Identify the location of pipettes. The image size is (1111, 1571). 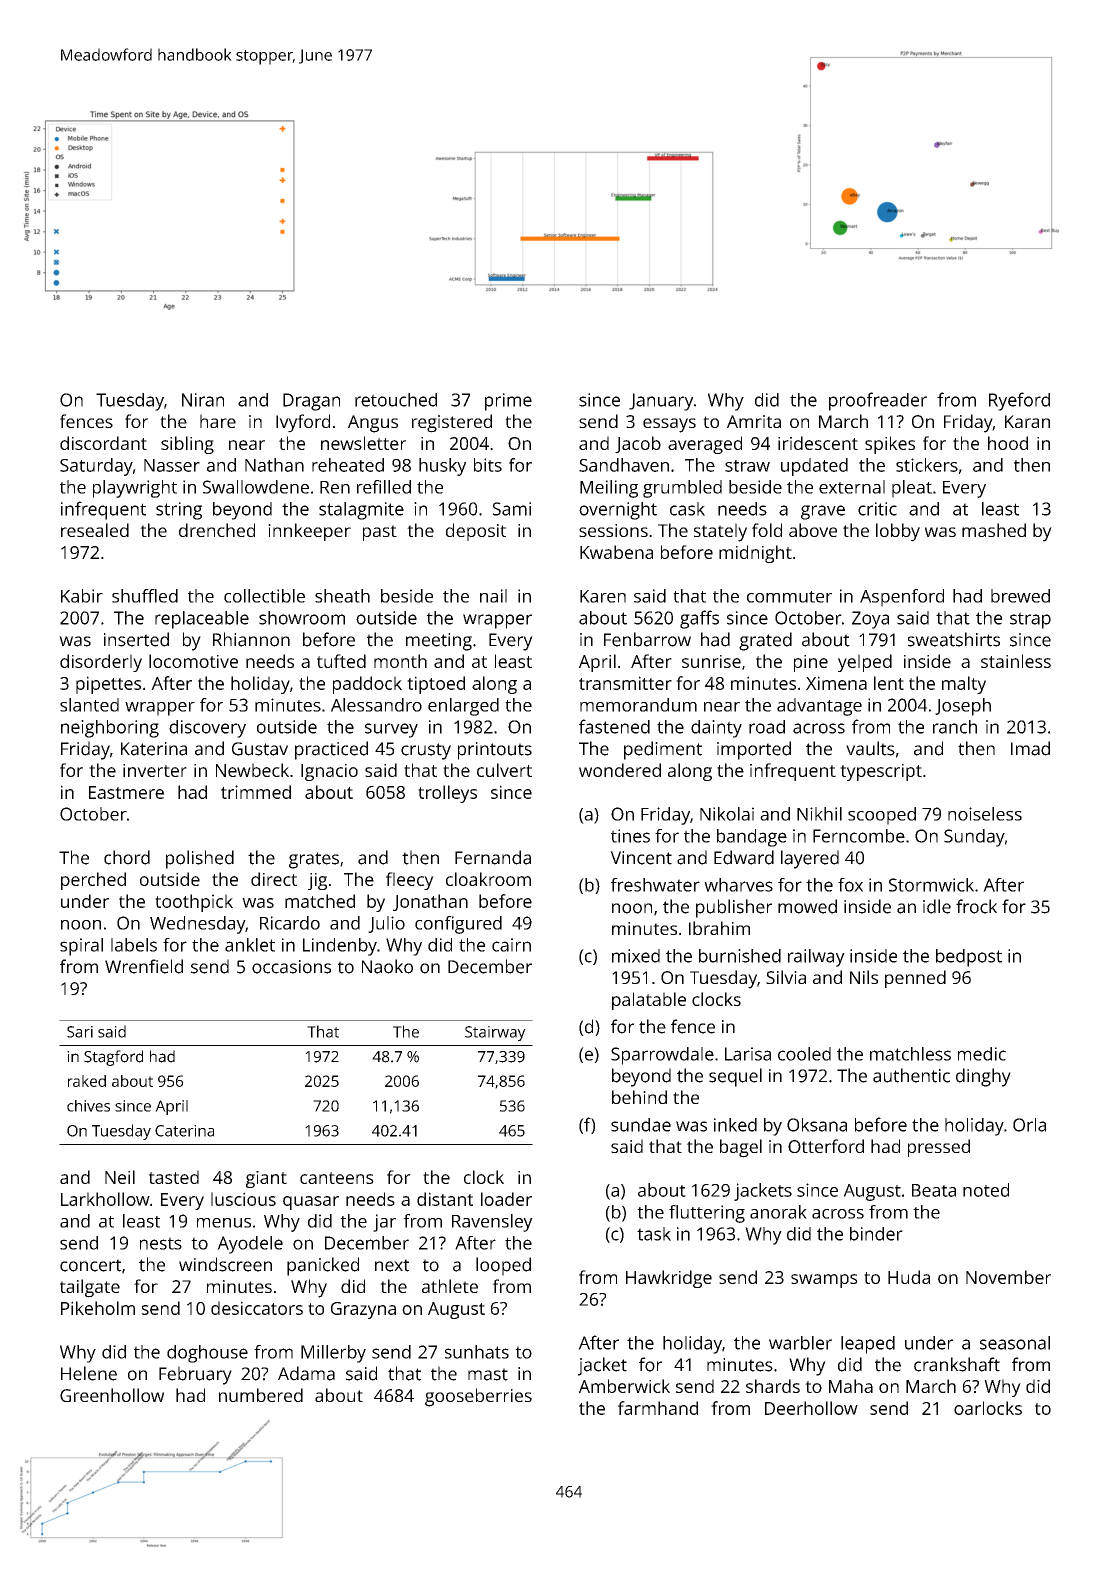
(108, 685).
